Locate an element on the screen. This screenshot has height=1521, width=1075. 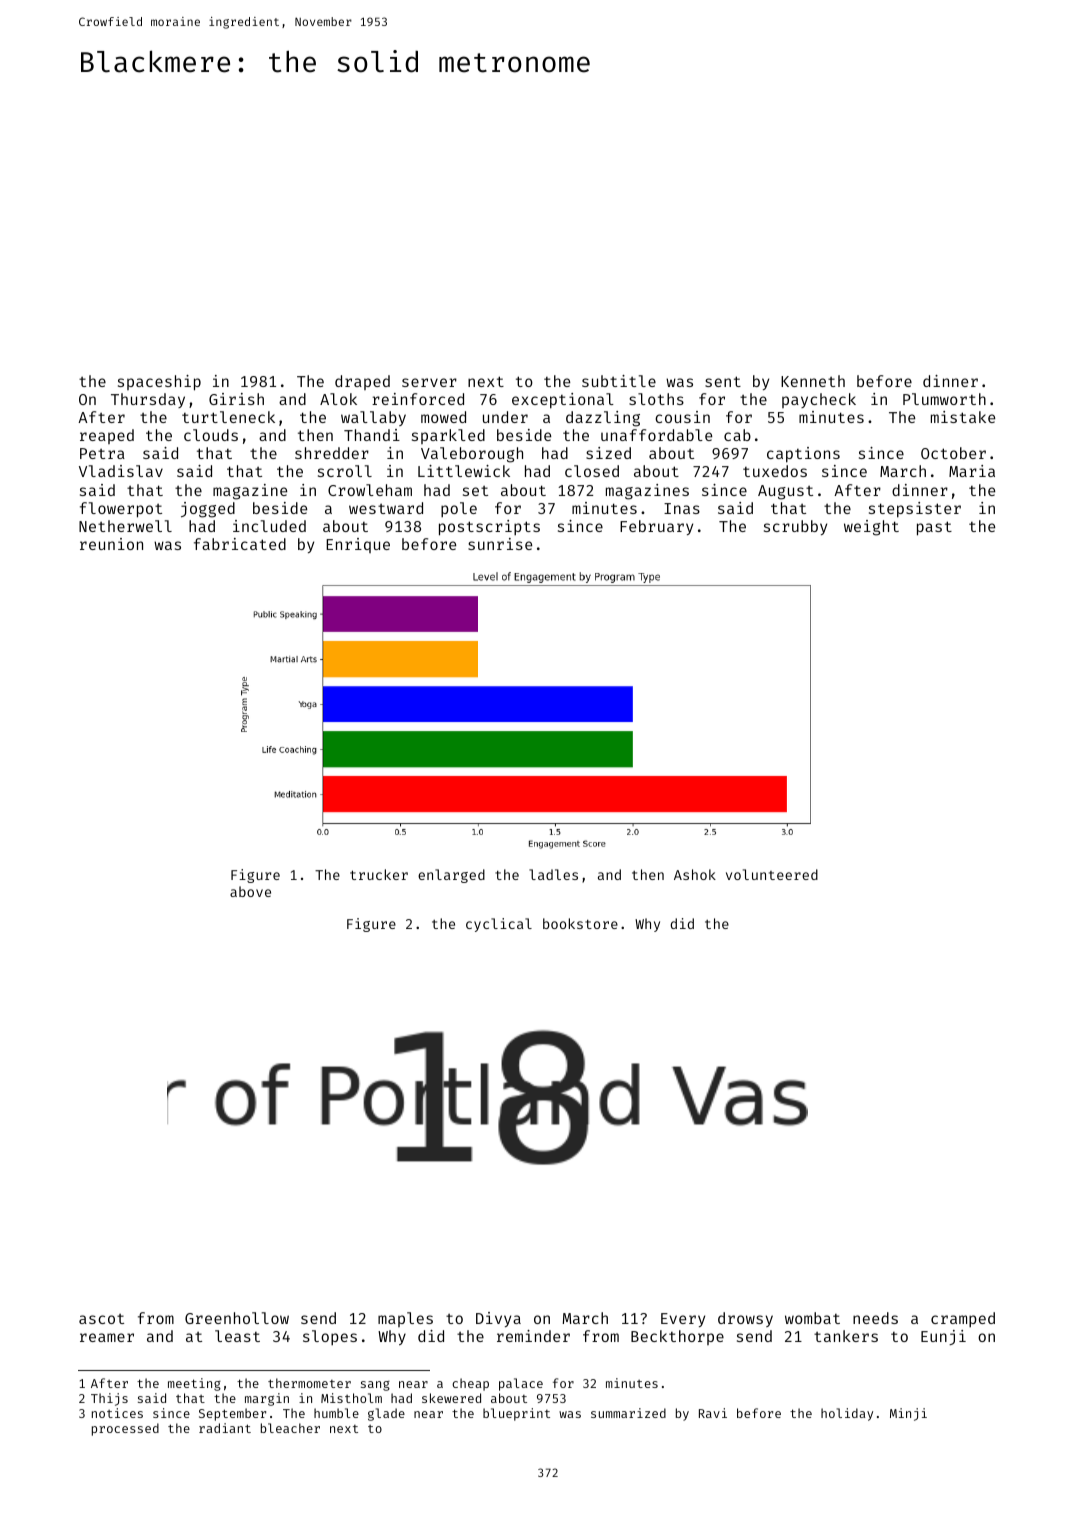
cheap is located at coordinates (470, 1384).
